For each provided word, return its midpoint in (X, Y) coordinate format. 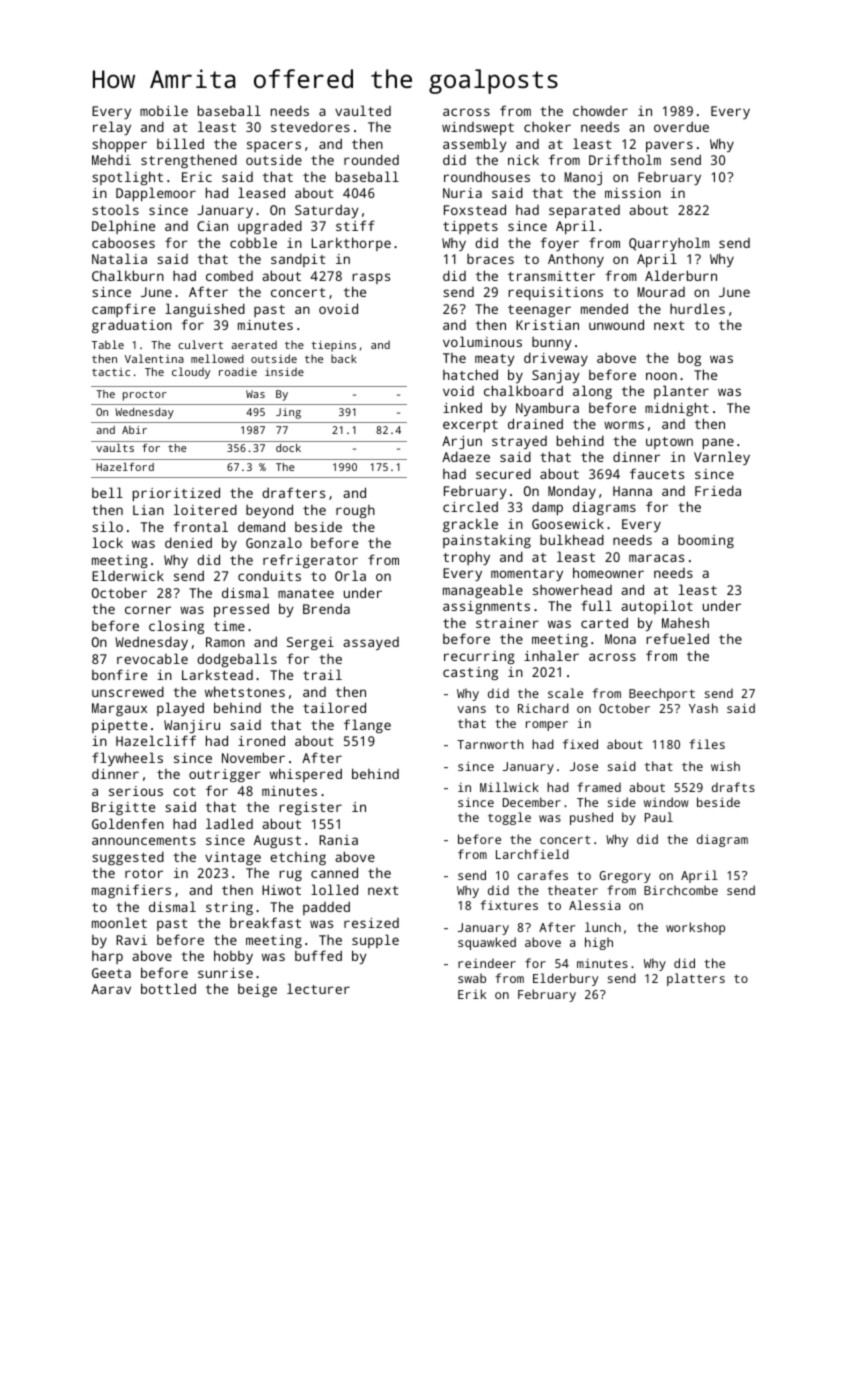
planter (681, 392)
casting (470, 673)
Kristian (547, 325)
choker (547, 127)
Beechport (662, 694)
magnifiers (131, 891)
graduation (132, 326)
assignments (486, 607)
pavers (669, 146)
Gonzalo (274, 542)
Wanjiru (192, 726)
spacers (274, 146)
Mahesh (685, 622)
